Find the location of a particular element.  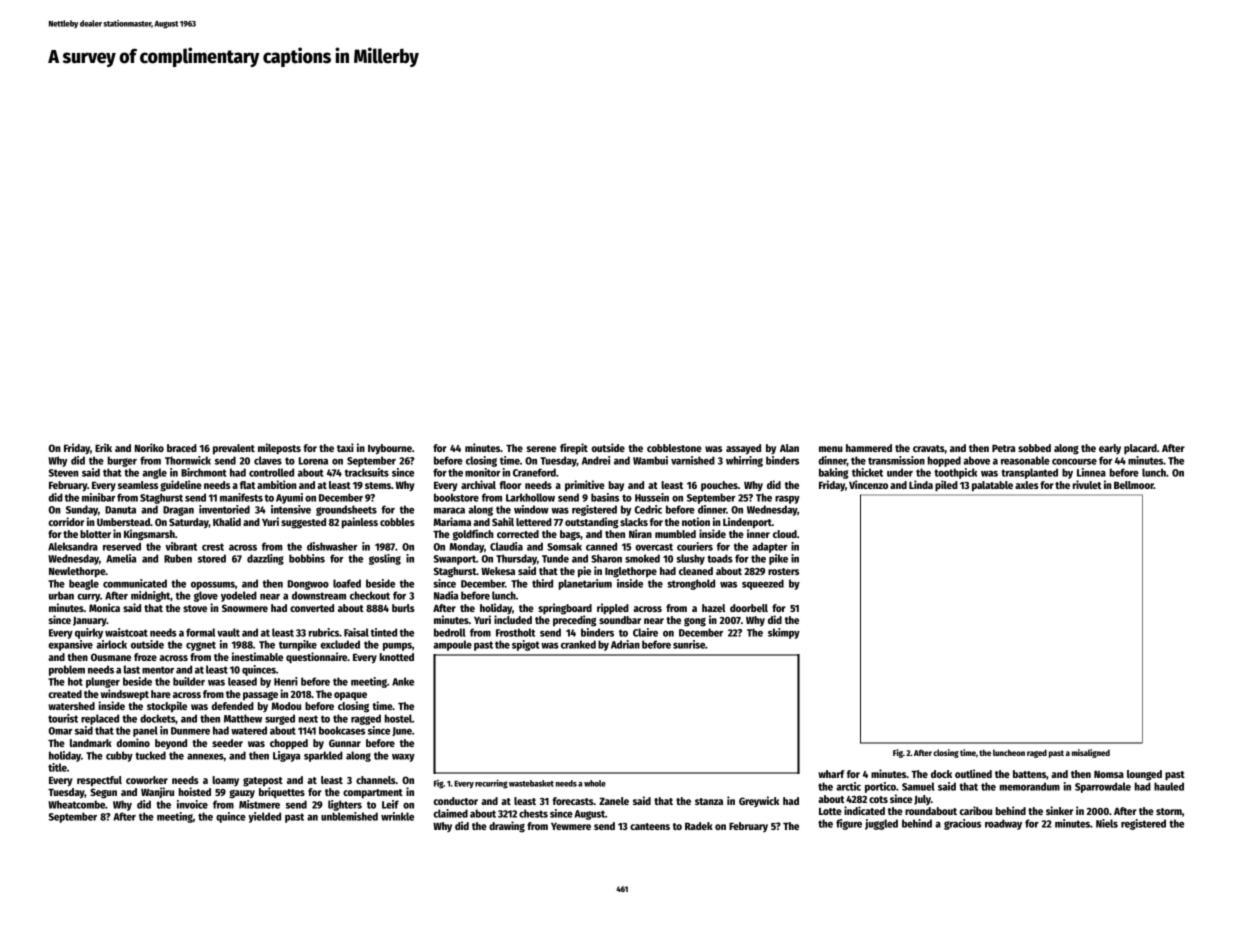

communicated is located at coordinates (135, 583).
